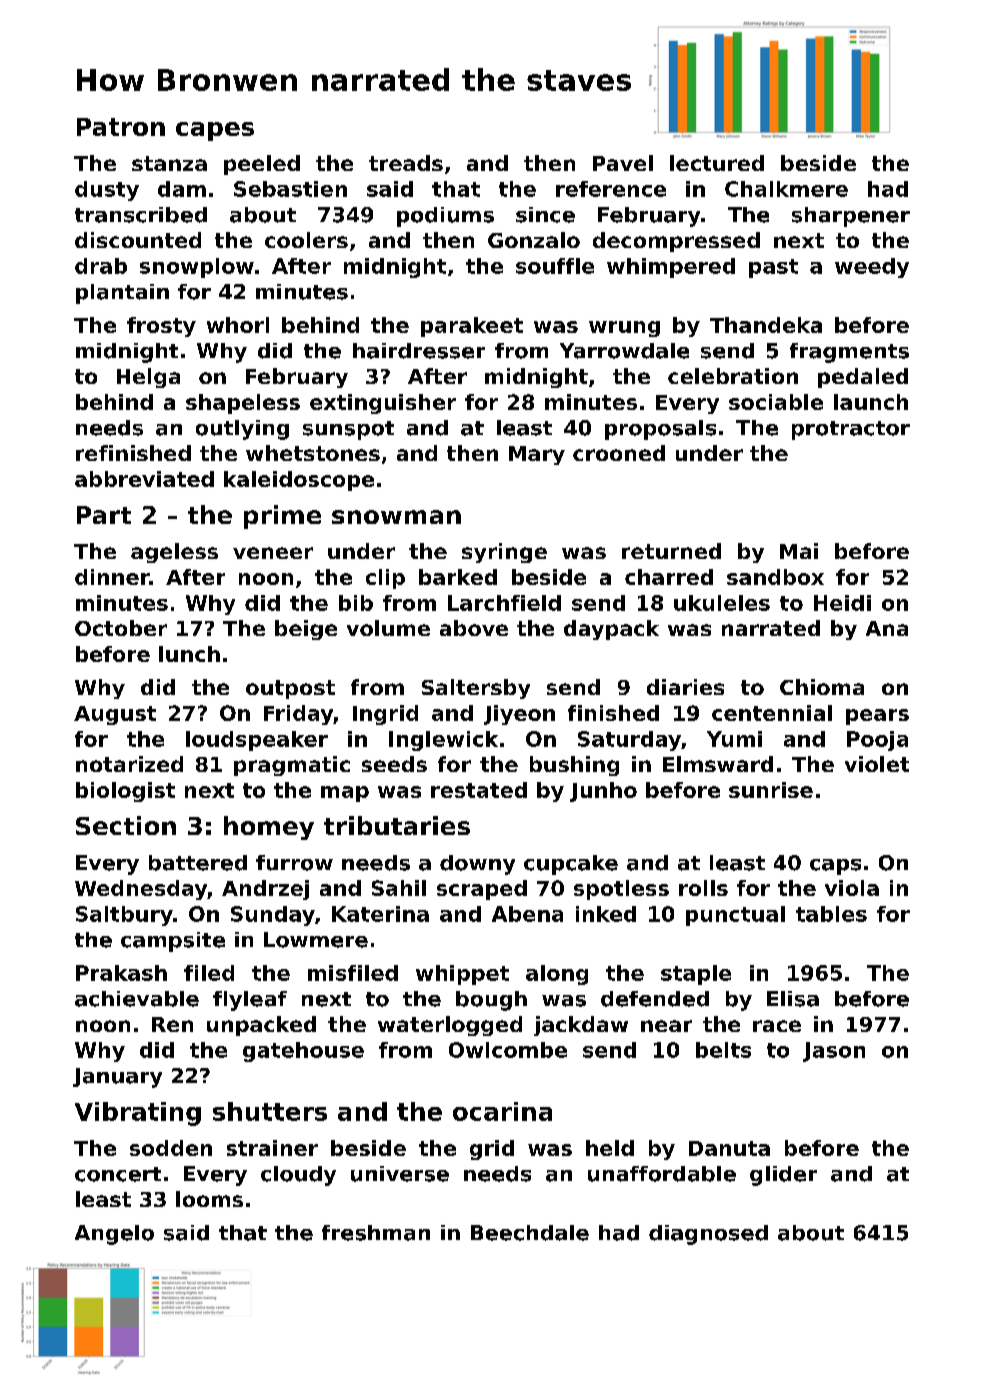  Describe the element at coordinates (445, 217) in the document. I see `podiums` at that location.
